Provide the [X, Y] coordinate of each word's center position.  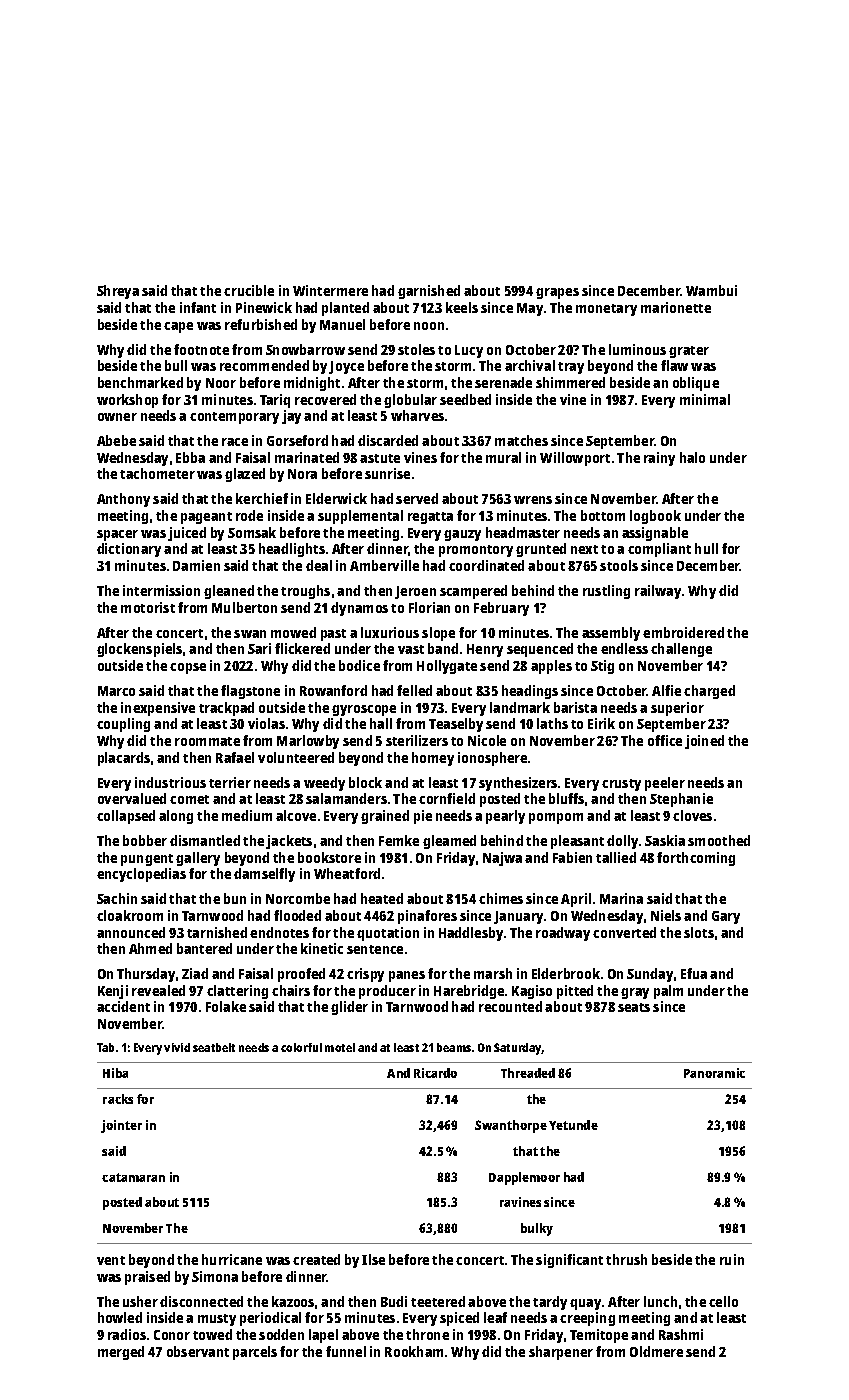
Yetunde [573, 1125]
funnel [346, 1351]
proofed [301, 975]
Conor [172, 1335]
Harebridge [469, 992]
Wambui [711, 290]
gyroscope [364, 710]
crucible [249, 290]
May [530, 309]
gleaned [229, 592]
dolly [622, 842]
